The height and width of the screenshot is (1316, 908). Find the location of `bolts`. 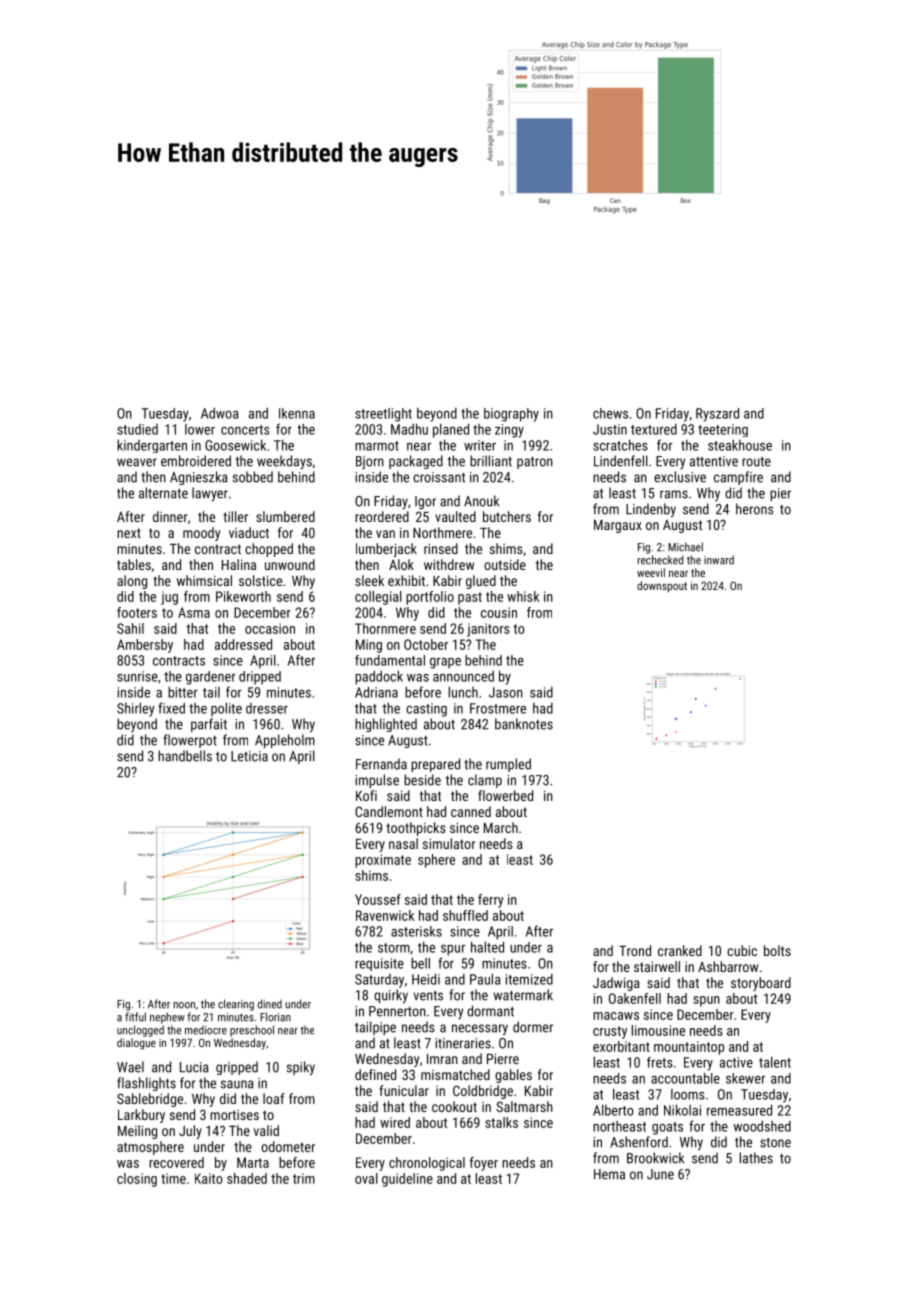

bolts is located at coordinates (777, 950).
